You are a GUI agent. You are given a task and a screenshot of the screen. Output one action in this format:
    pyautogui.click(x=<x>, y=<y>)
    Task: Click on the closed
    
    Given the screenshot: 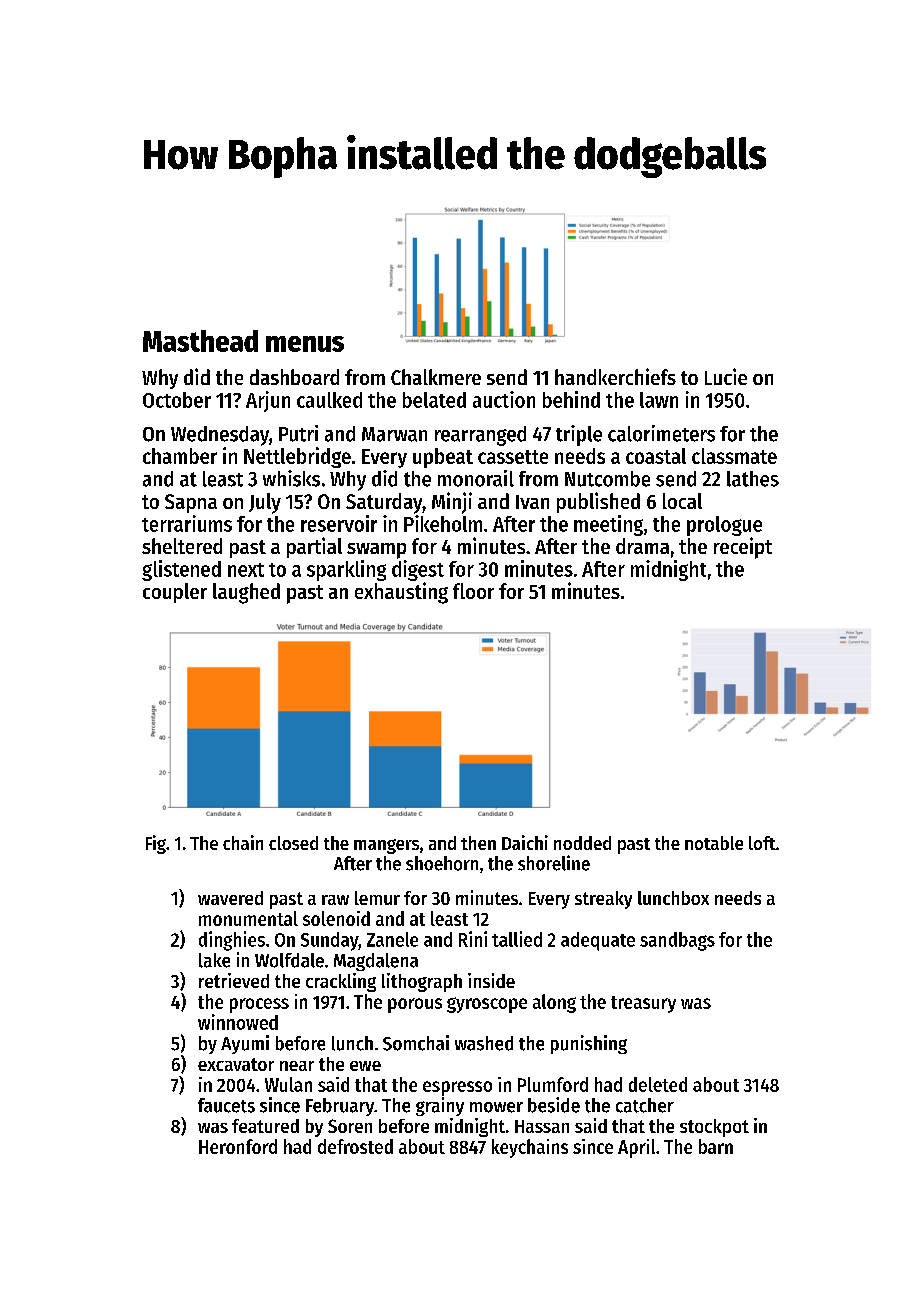 What is the action you would take?
    pyautogui.click(x=293, y=843)
